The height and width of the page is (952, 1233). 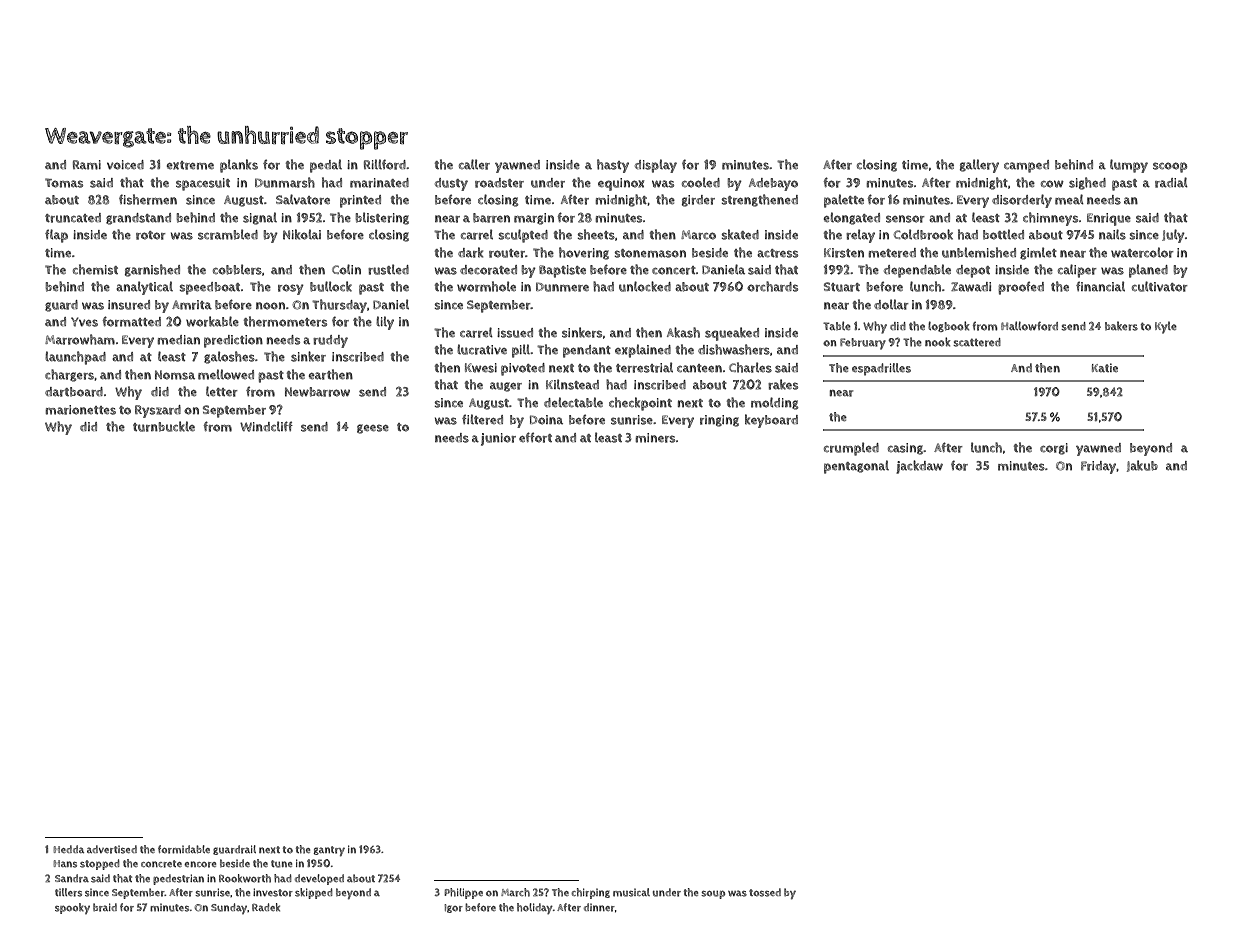 What do you see at coordinates (87, 165) in the page?
I see `Rami` at bounding box center [87, 165].
